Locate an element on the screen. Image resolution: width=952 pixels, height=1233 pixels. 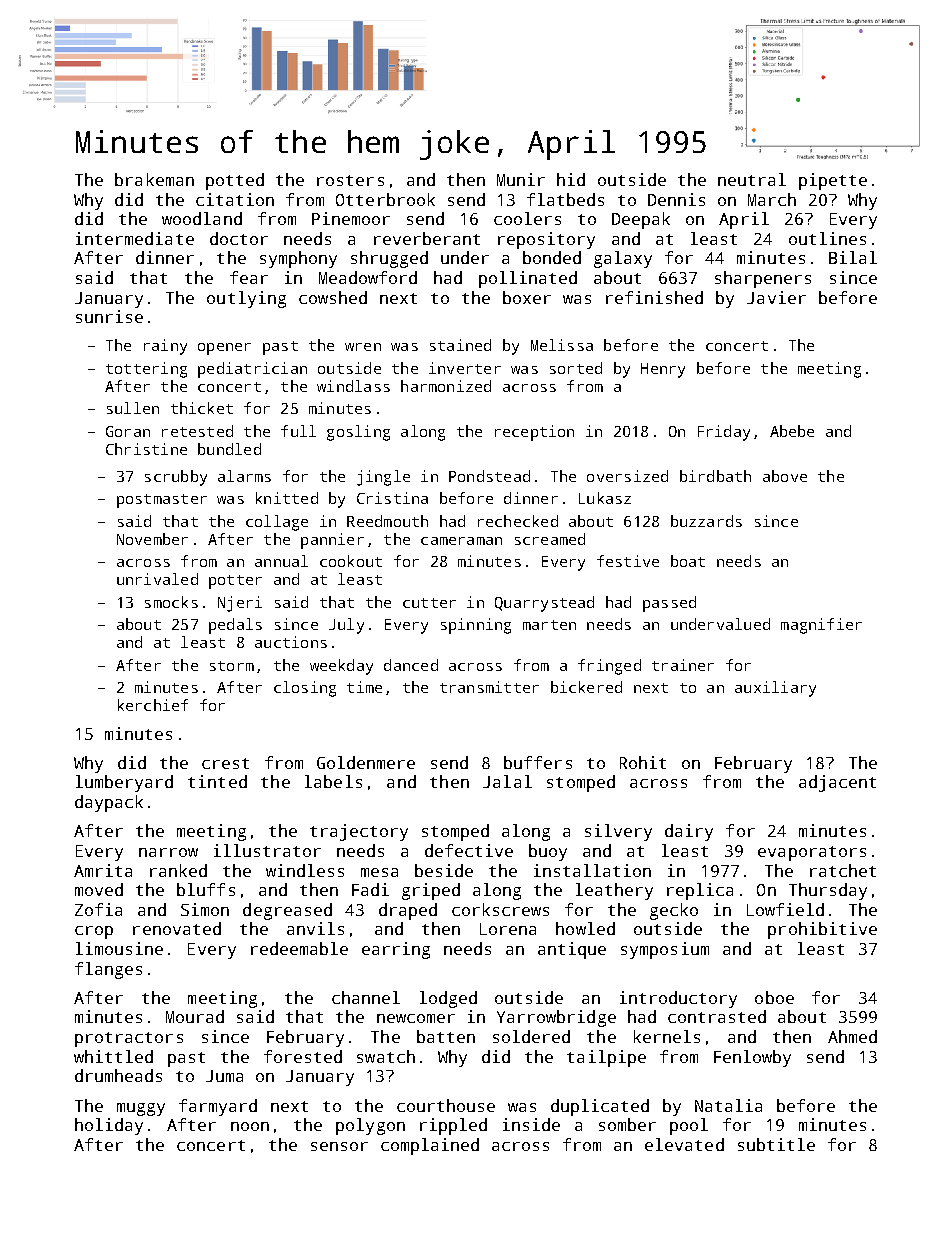
Bilal is located at coordinates (853, 257).
